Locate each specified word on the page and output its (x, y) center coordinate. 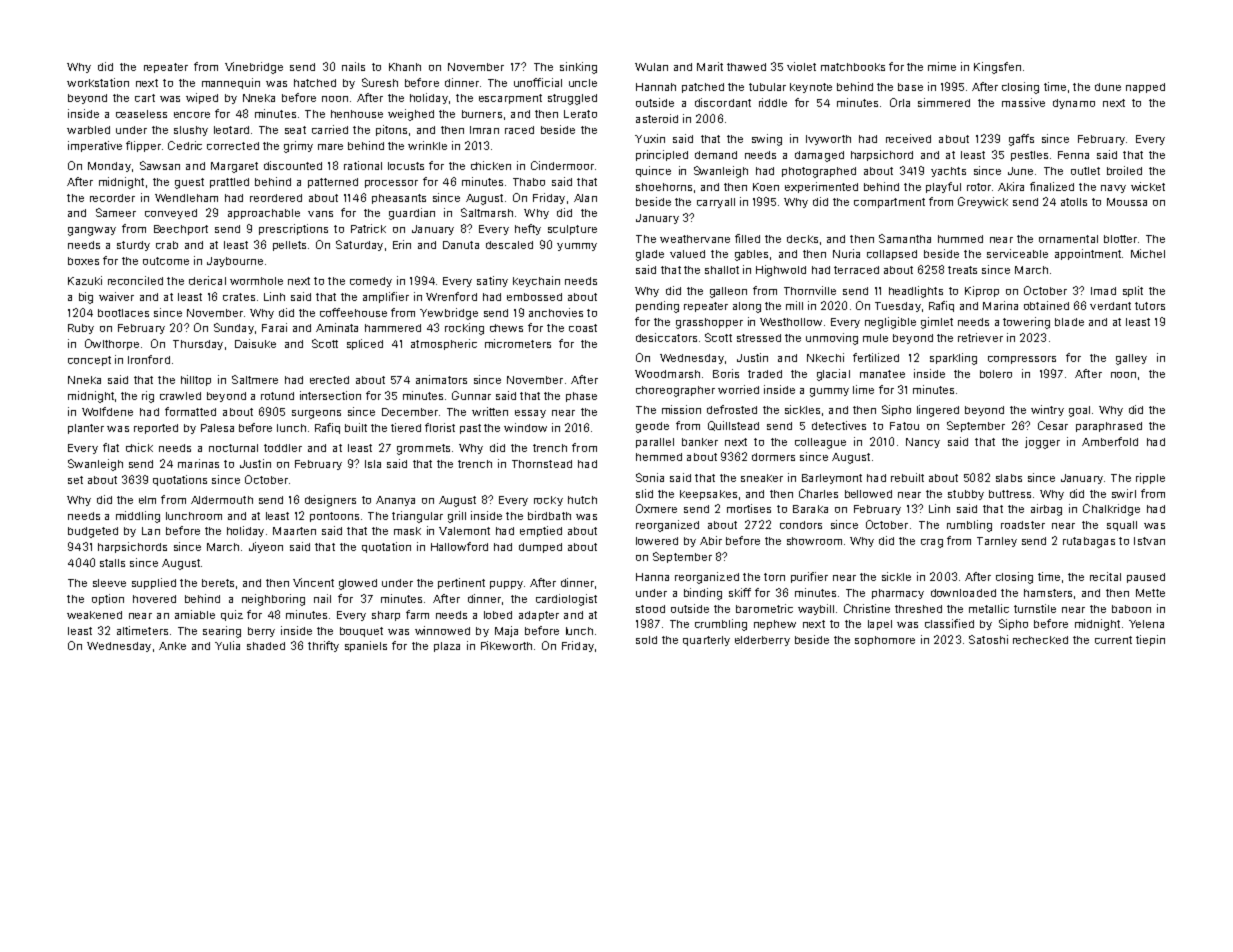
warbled (88, 130)
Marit (710, 66)
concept (89, 361)
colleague (820, 443)
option (108, 599)
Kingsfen (997, 68)
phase (581, 397)
